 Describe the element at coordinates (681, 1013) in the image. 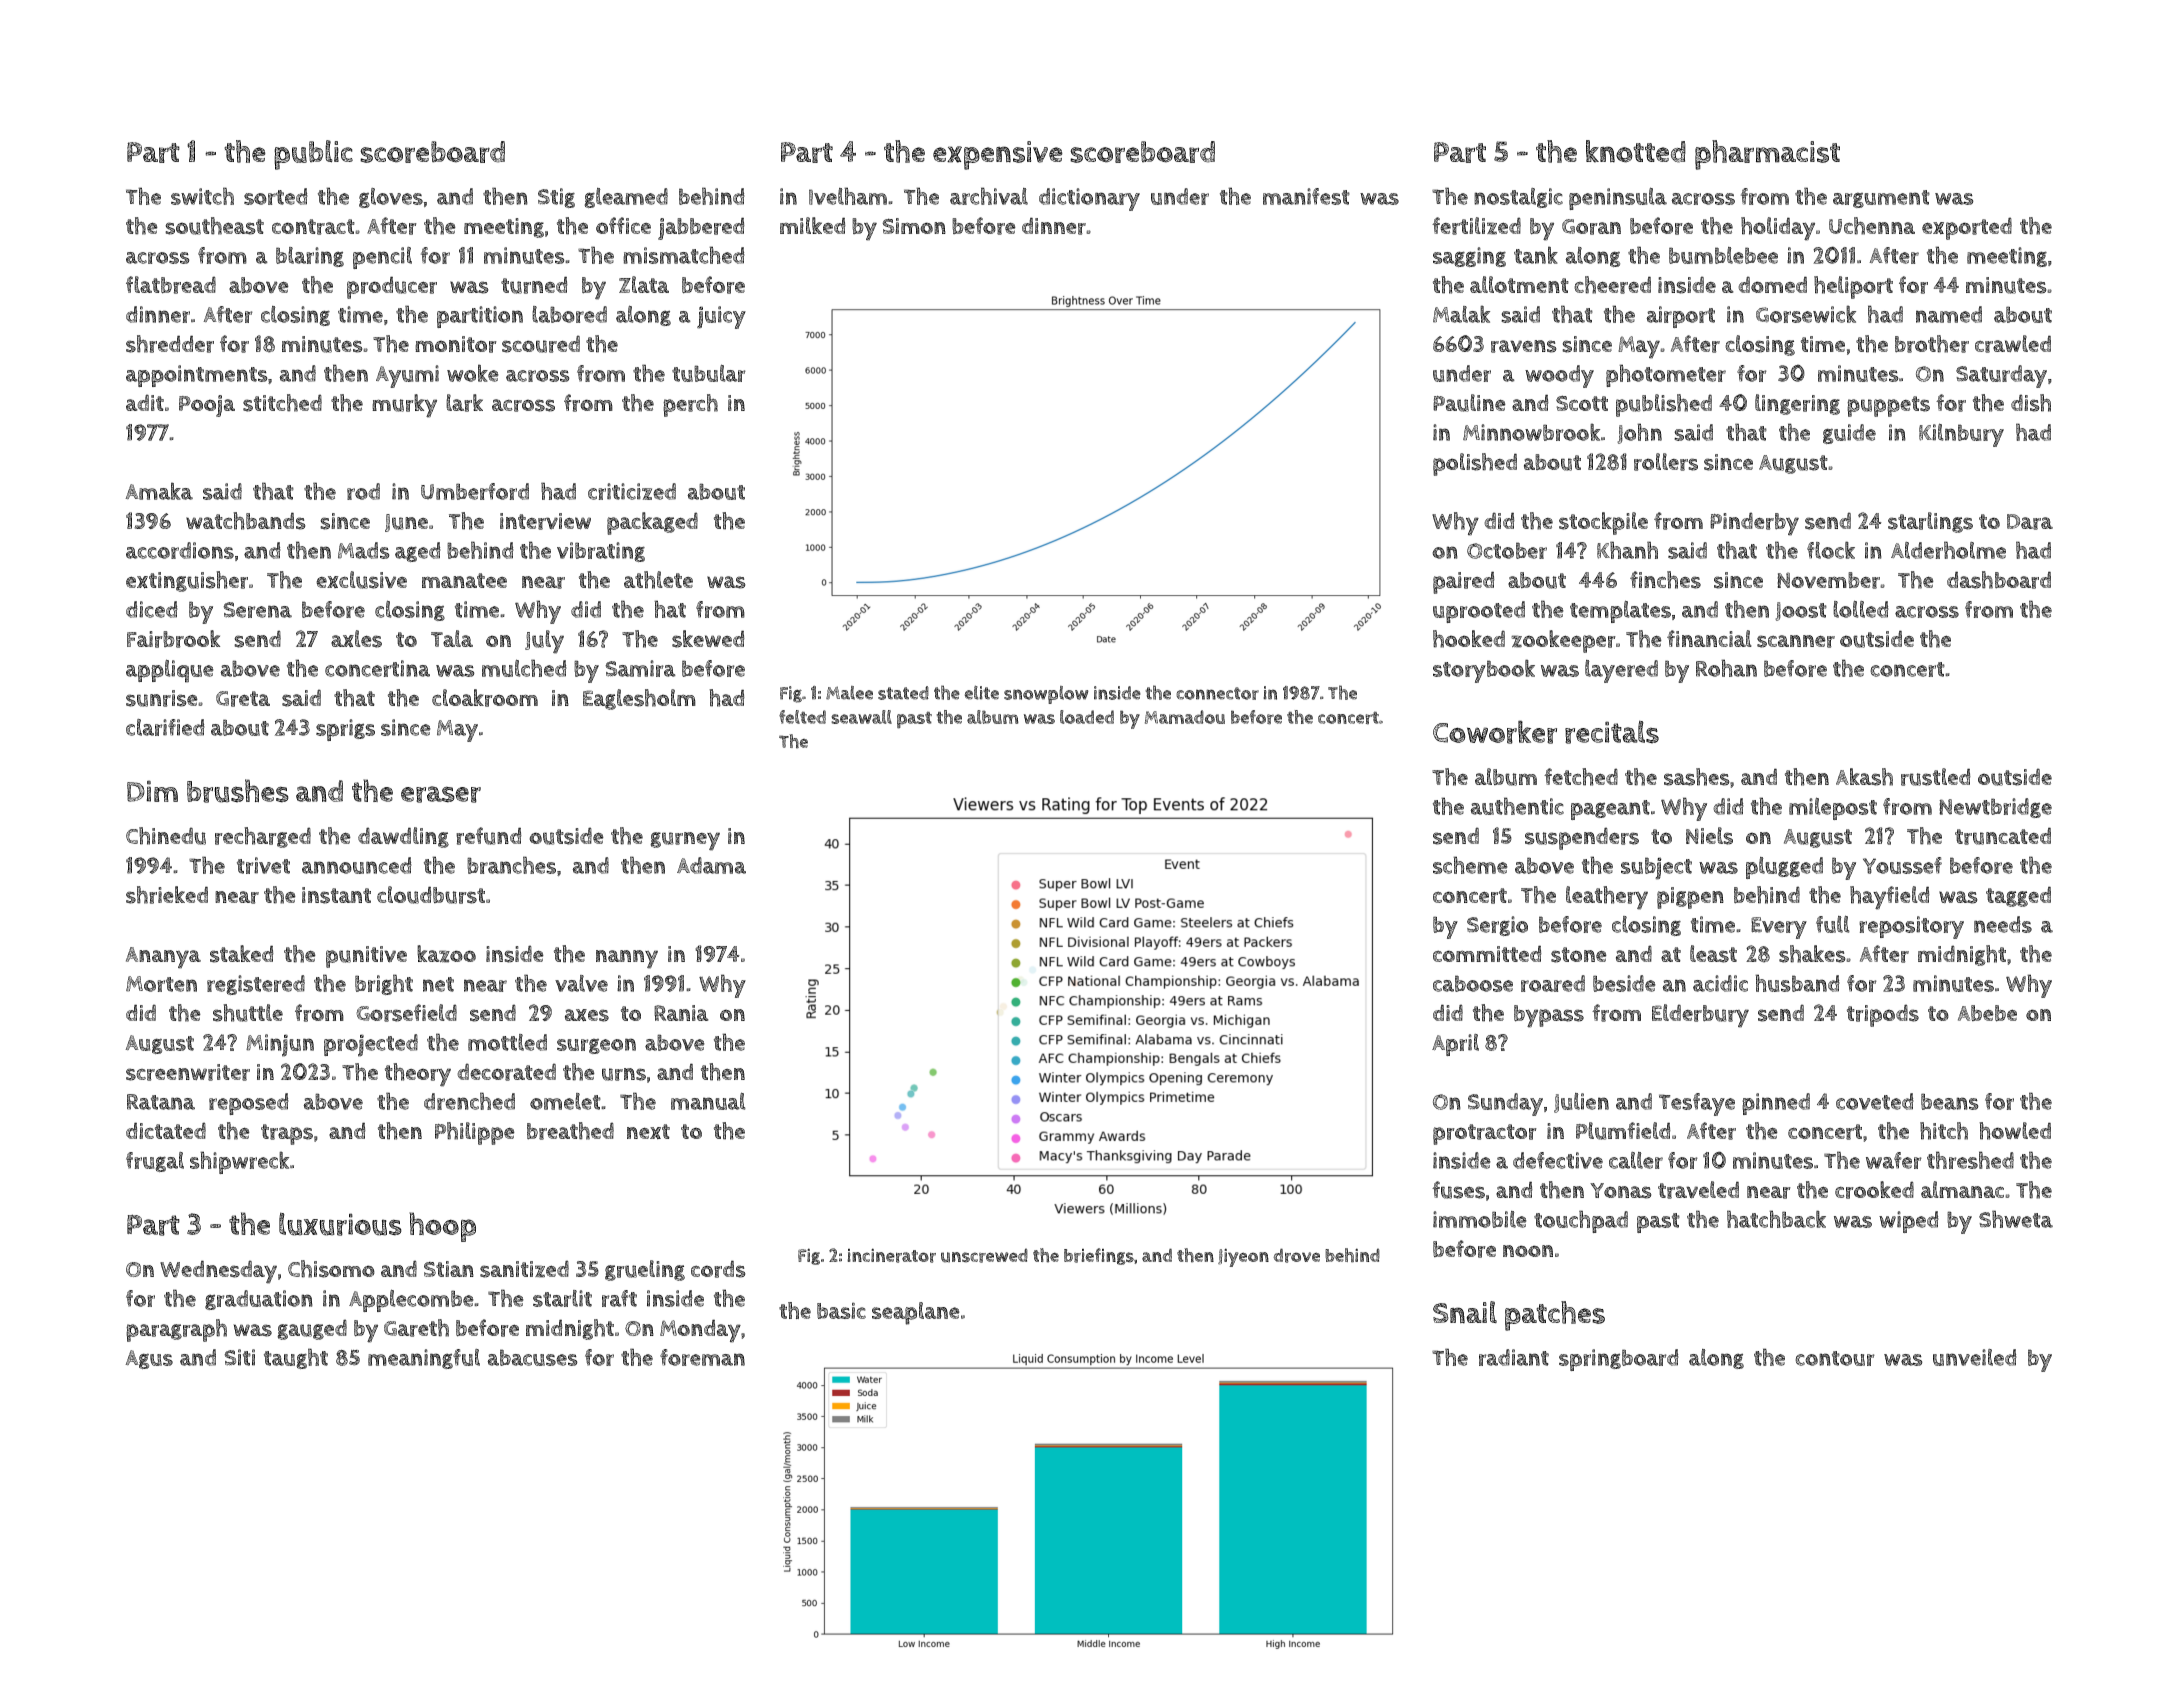

I see `Rania` at that location.
